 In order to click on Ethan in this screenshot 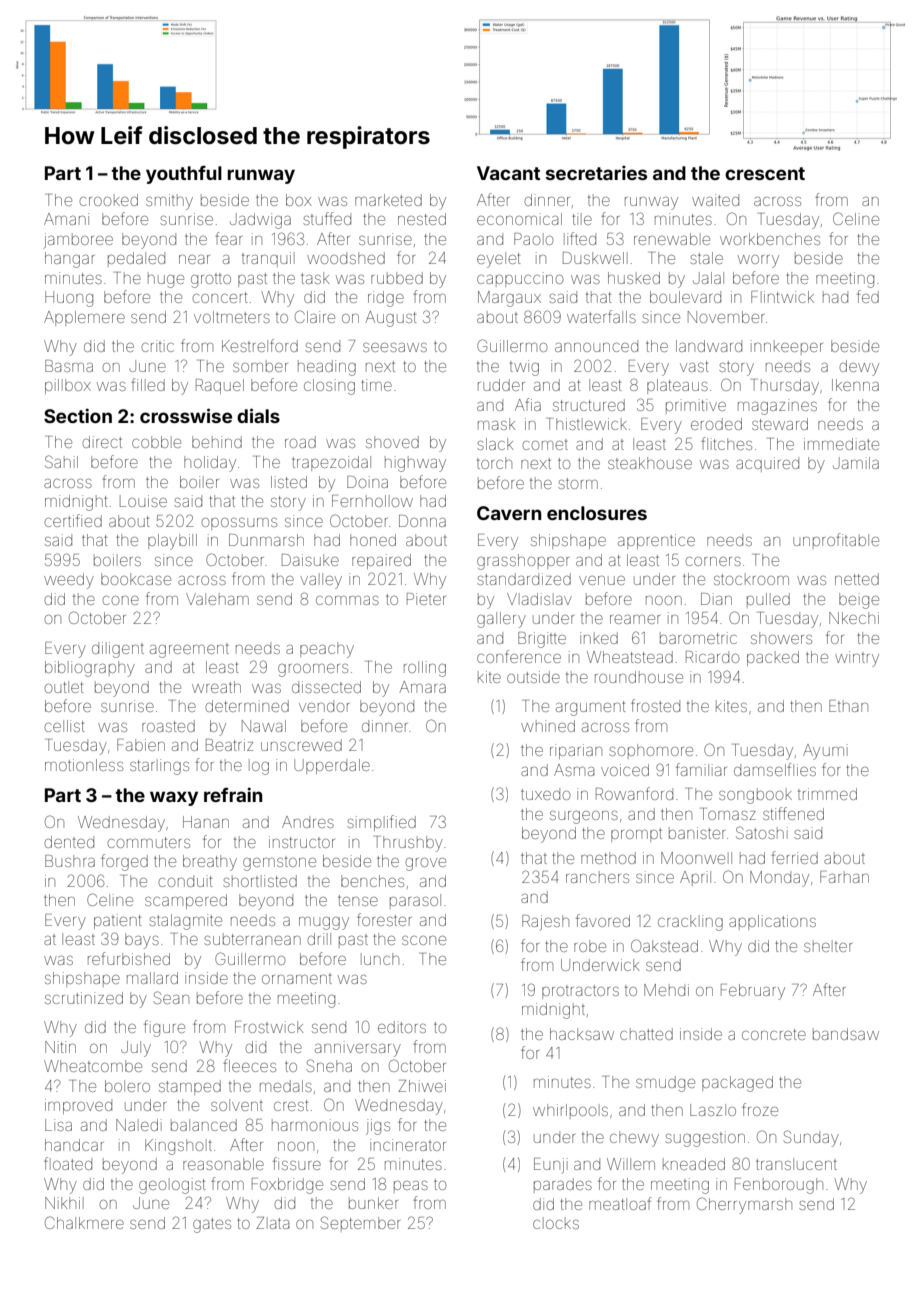, I will do `click(848, 706)`.
